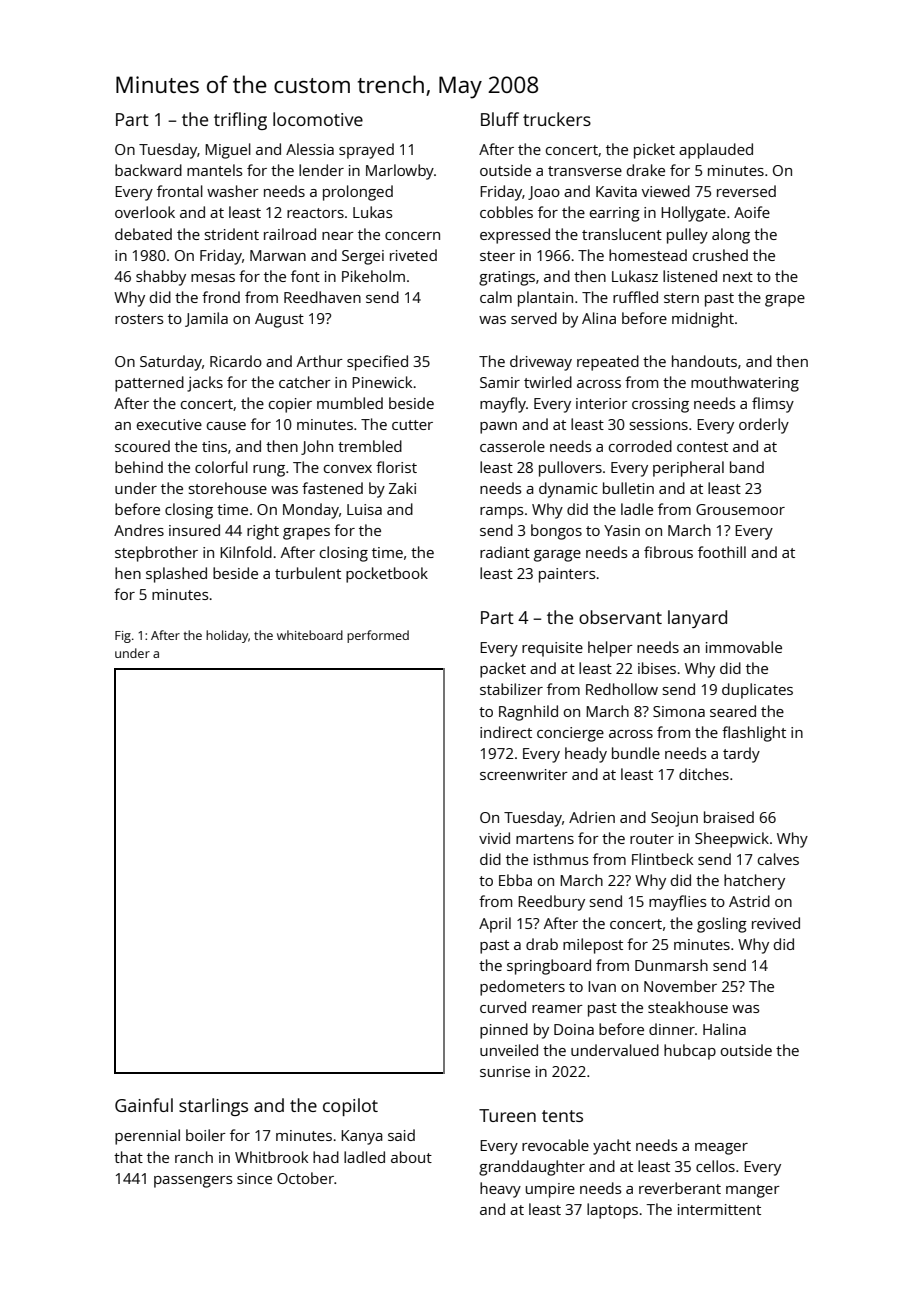 The image size is (924, 1308). I want to click on stern, so click(681, 298).
